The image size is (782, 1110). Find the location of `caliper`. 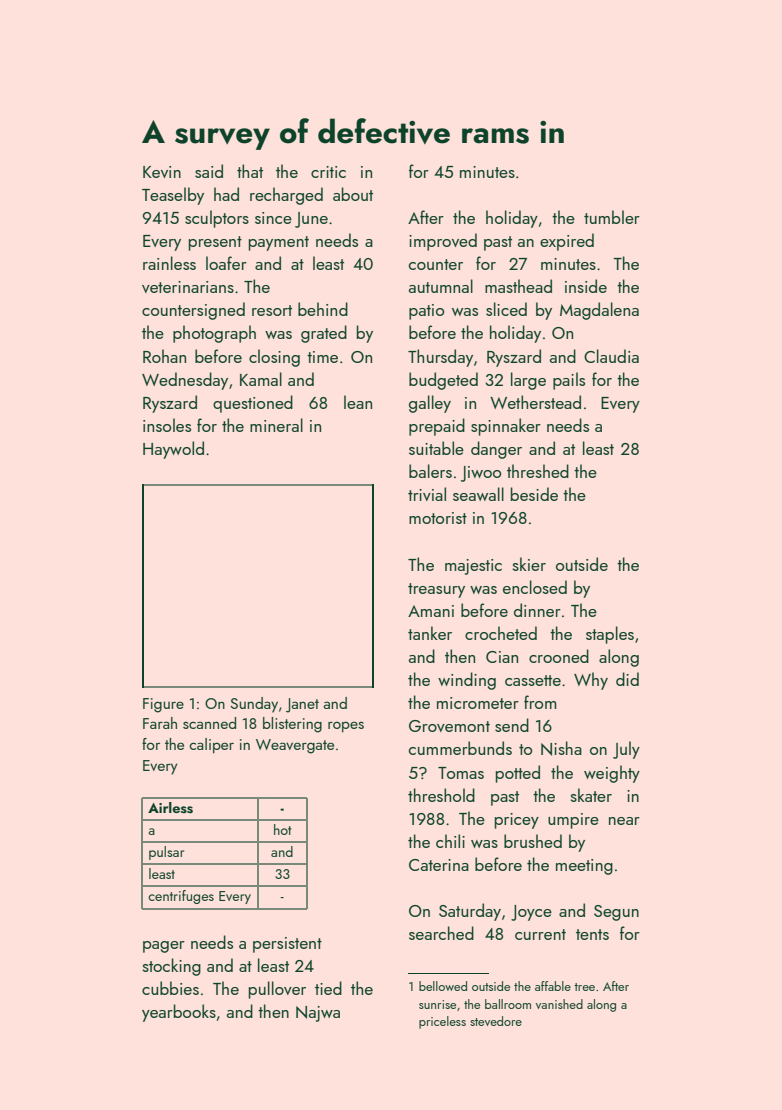

caliper is located at coordinates (211, 745).
